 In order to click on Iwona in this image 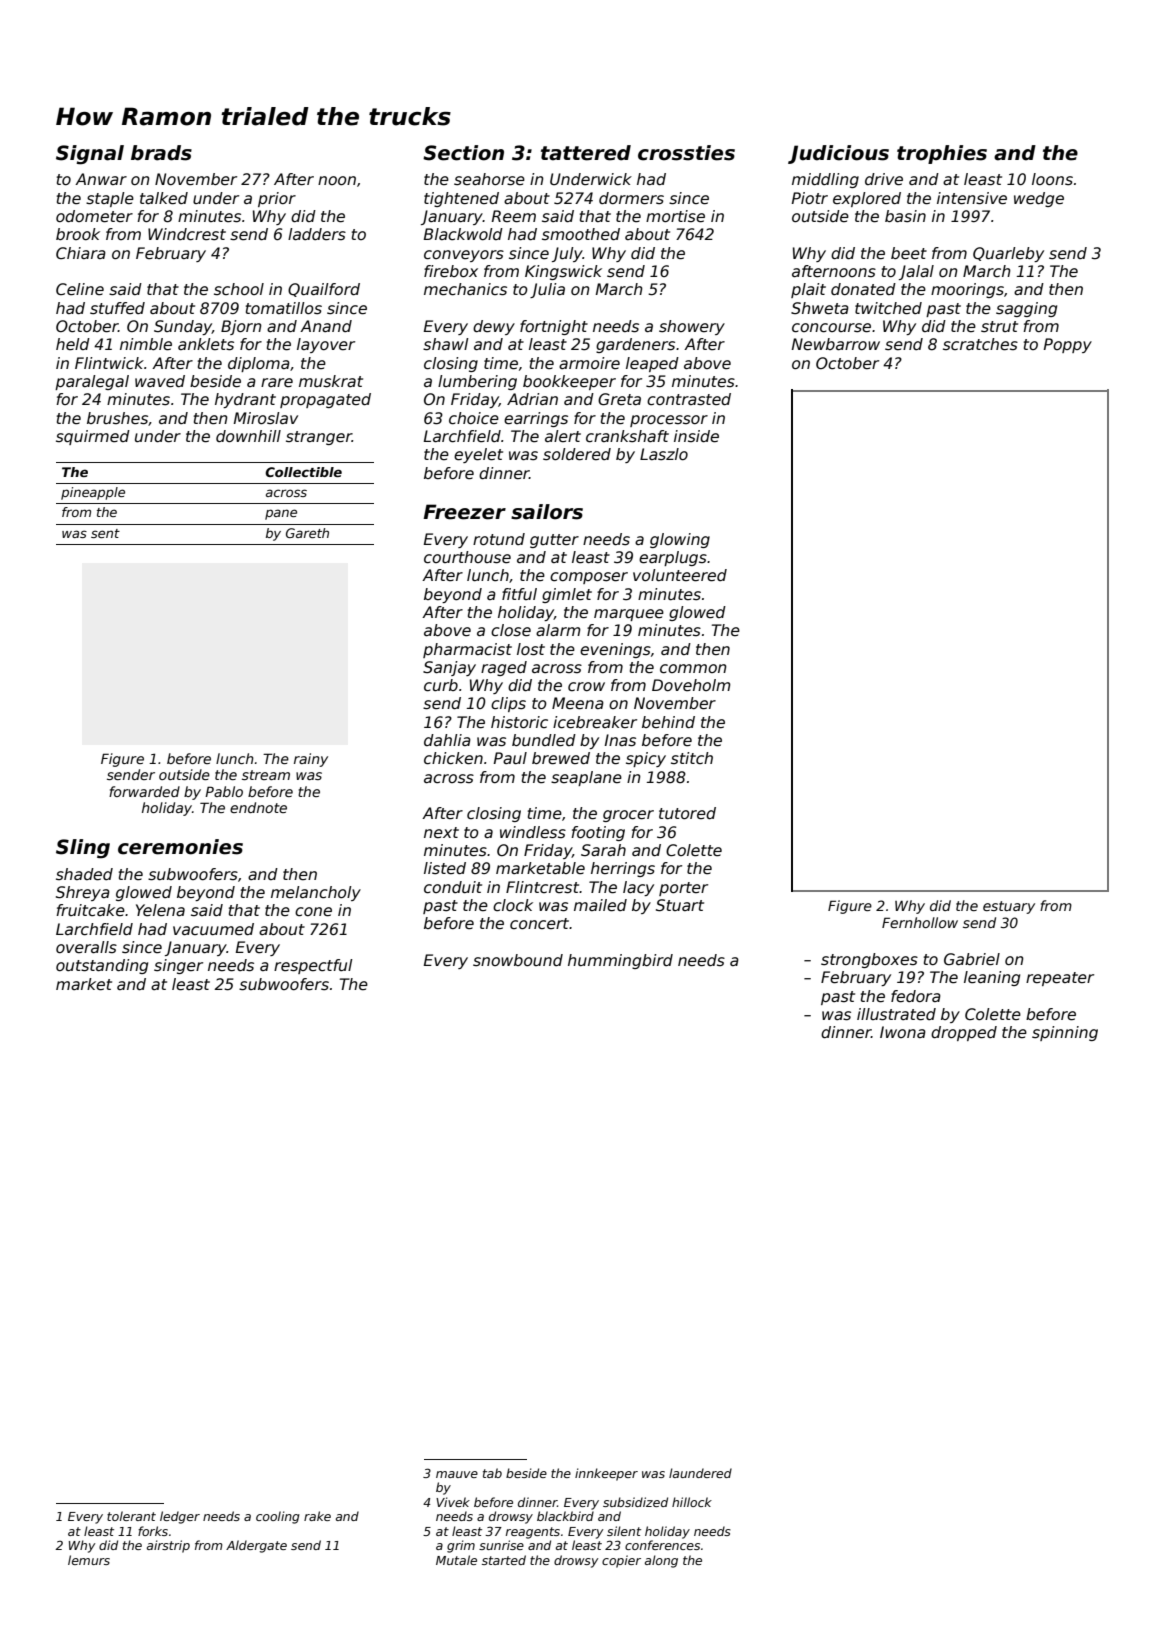, I will do `click(903, 1032)`.
